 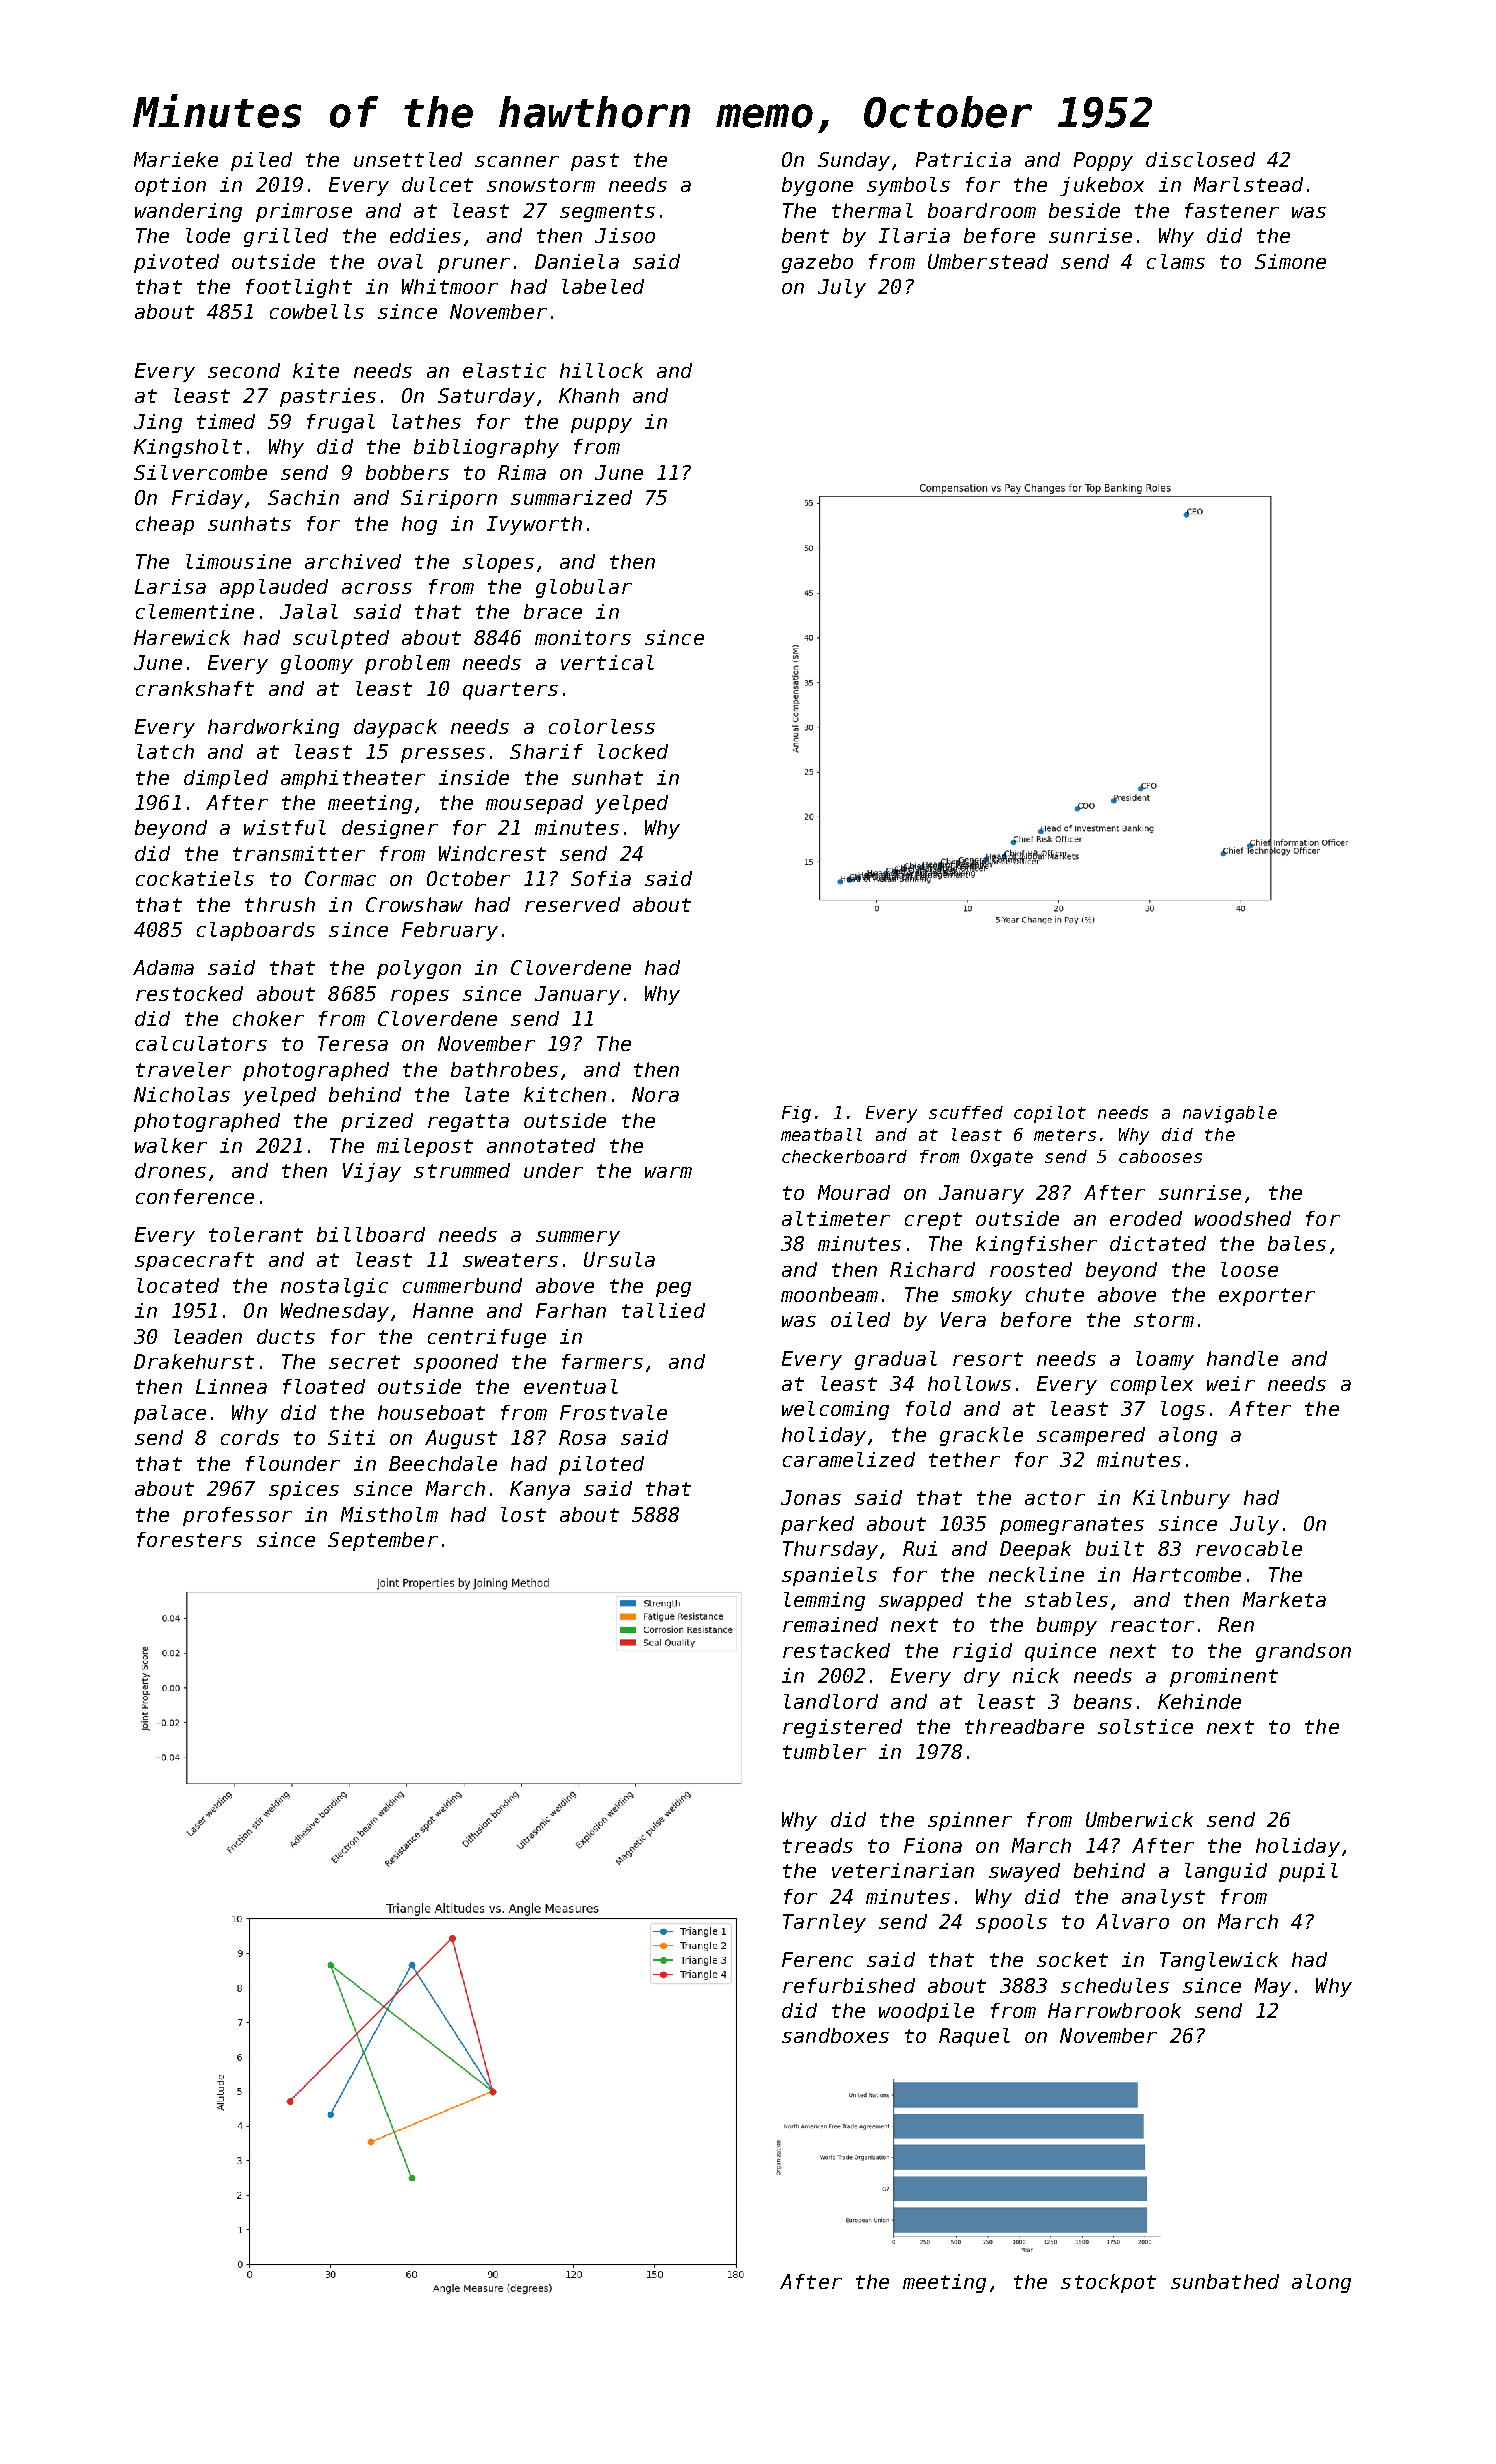 I want to click on sandboxes, so click(x=835, y=2035).
